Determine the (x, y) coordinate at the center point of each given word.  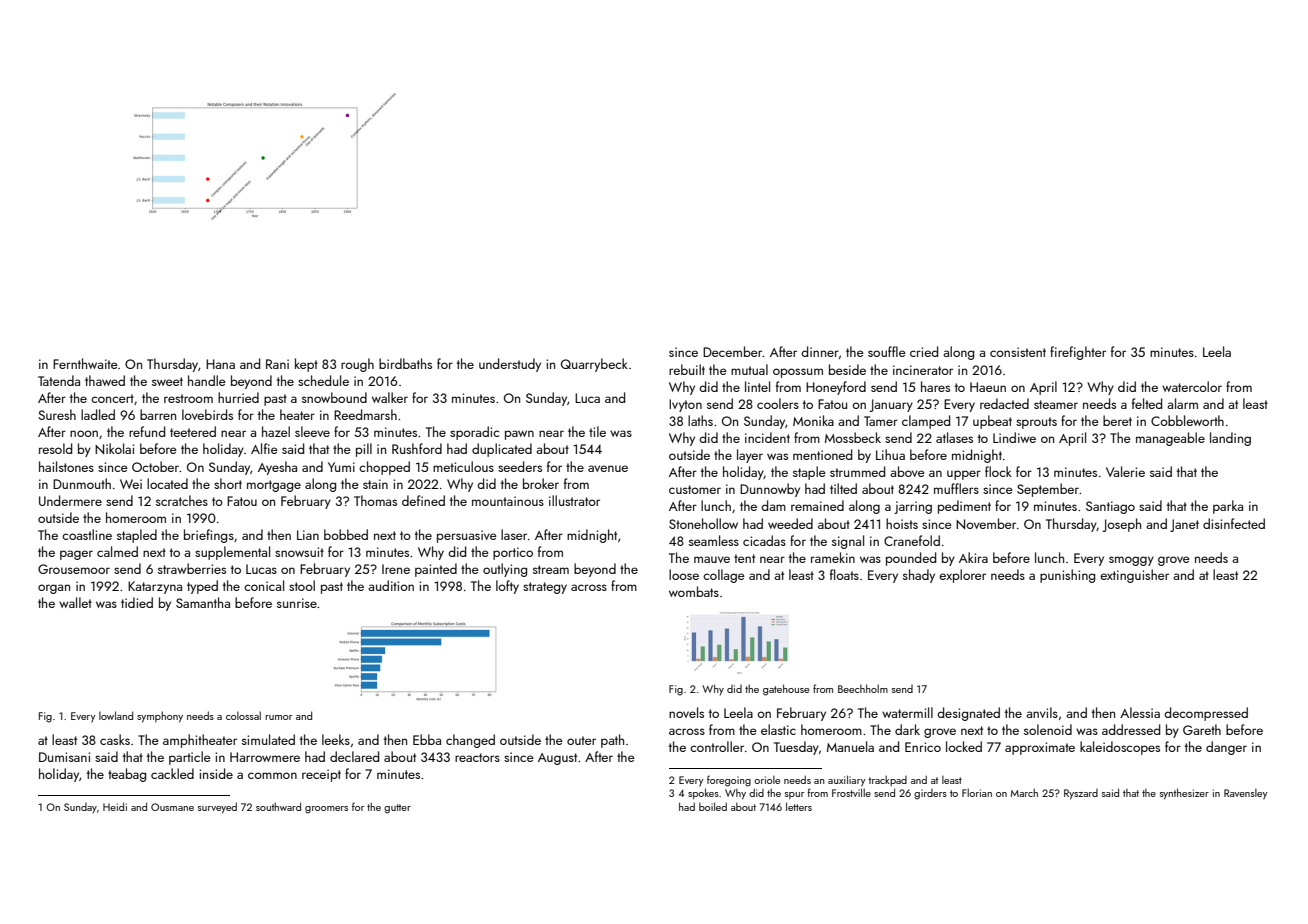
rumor (278, 717)
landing (1230, 439)
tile (597, 431)
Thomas (375, 500)
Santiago (1110, 507)
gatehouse (786, 690)
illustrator (574, 500)
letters (799, 806)
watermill (907, 712)
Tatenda (59, 380)
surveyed (217, 808)
